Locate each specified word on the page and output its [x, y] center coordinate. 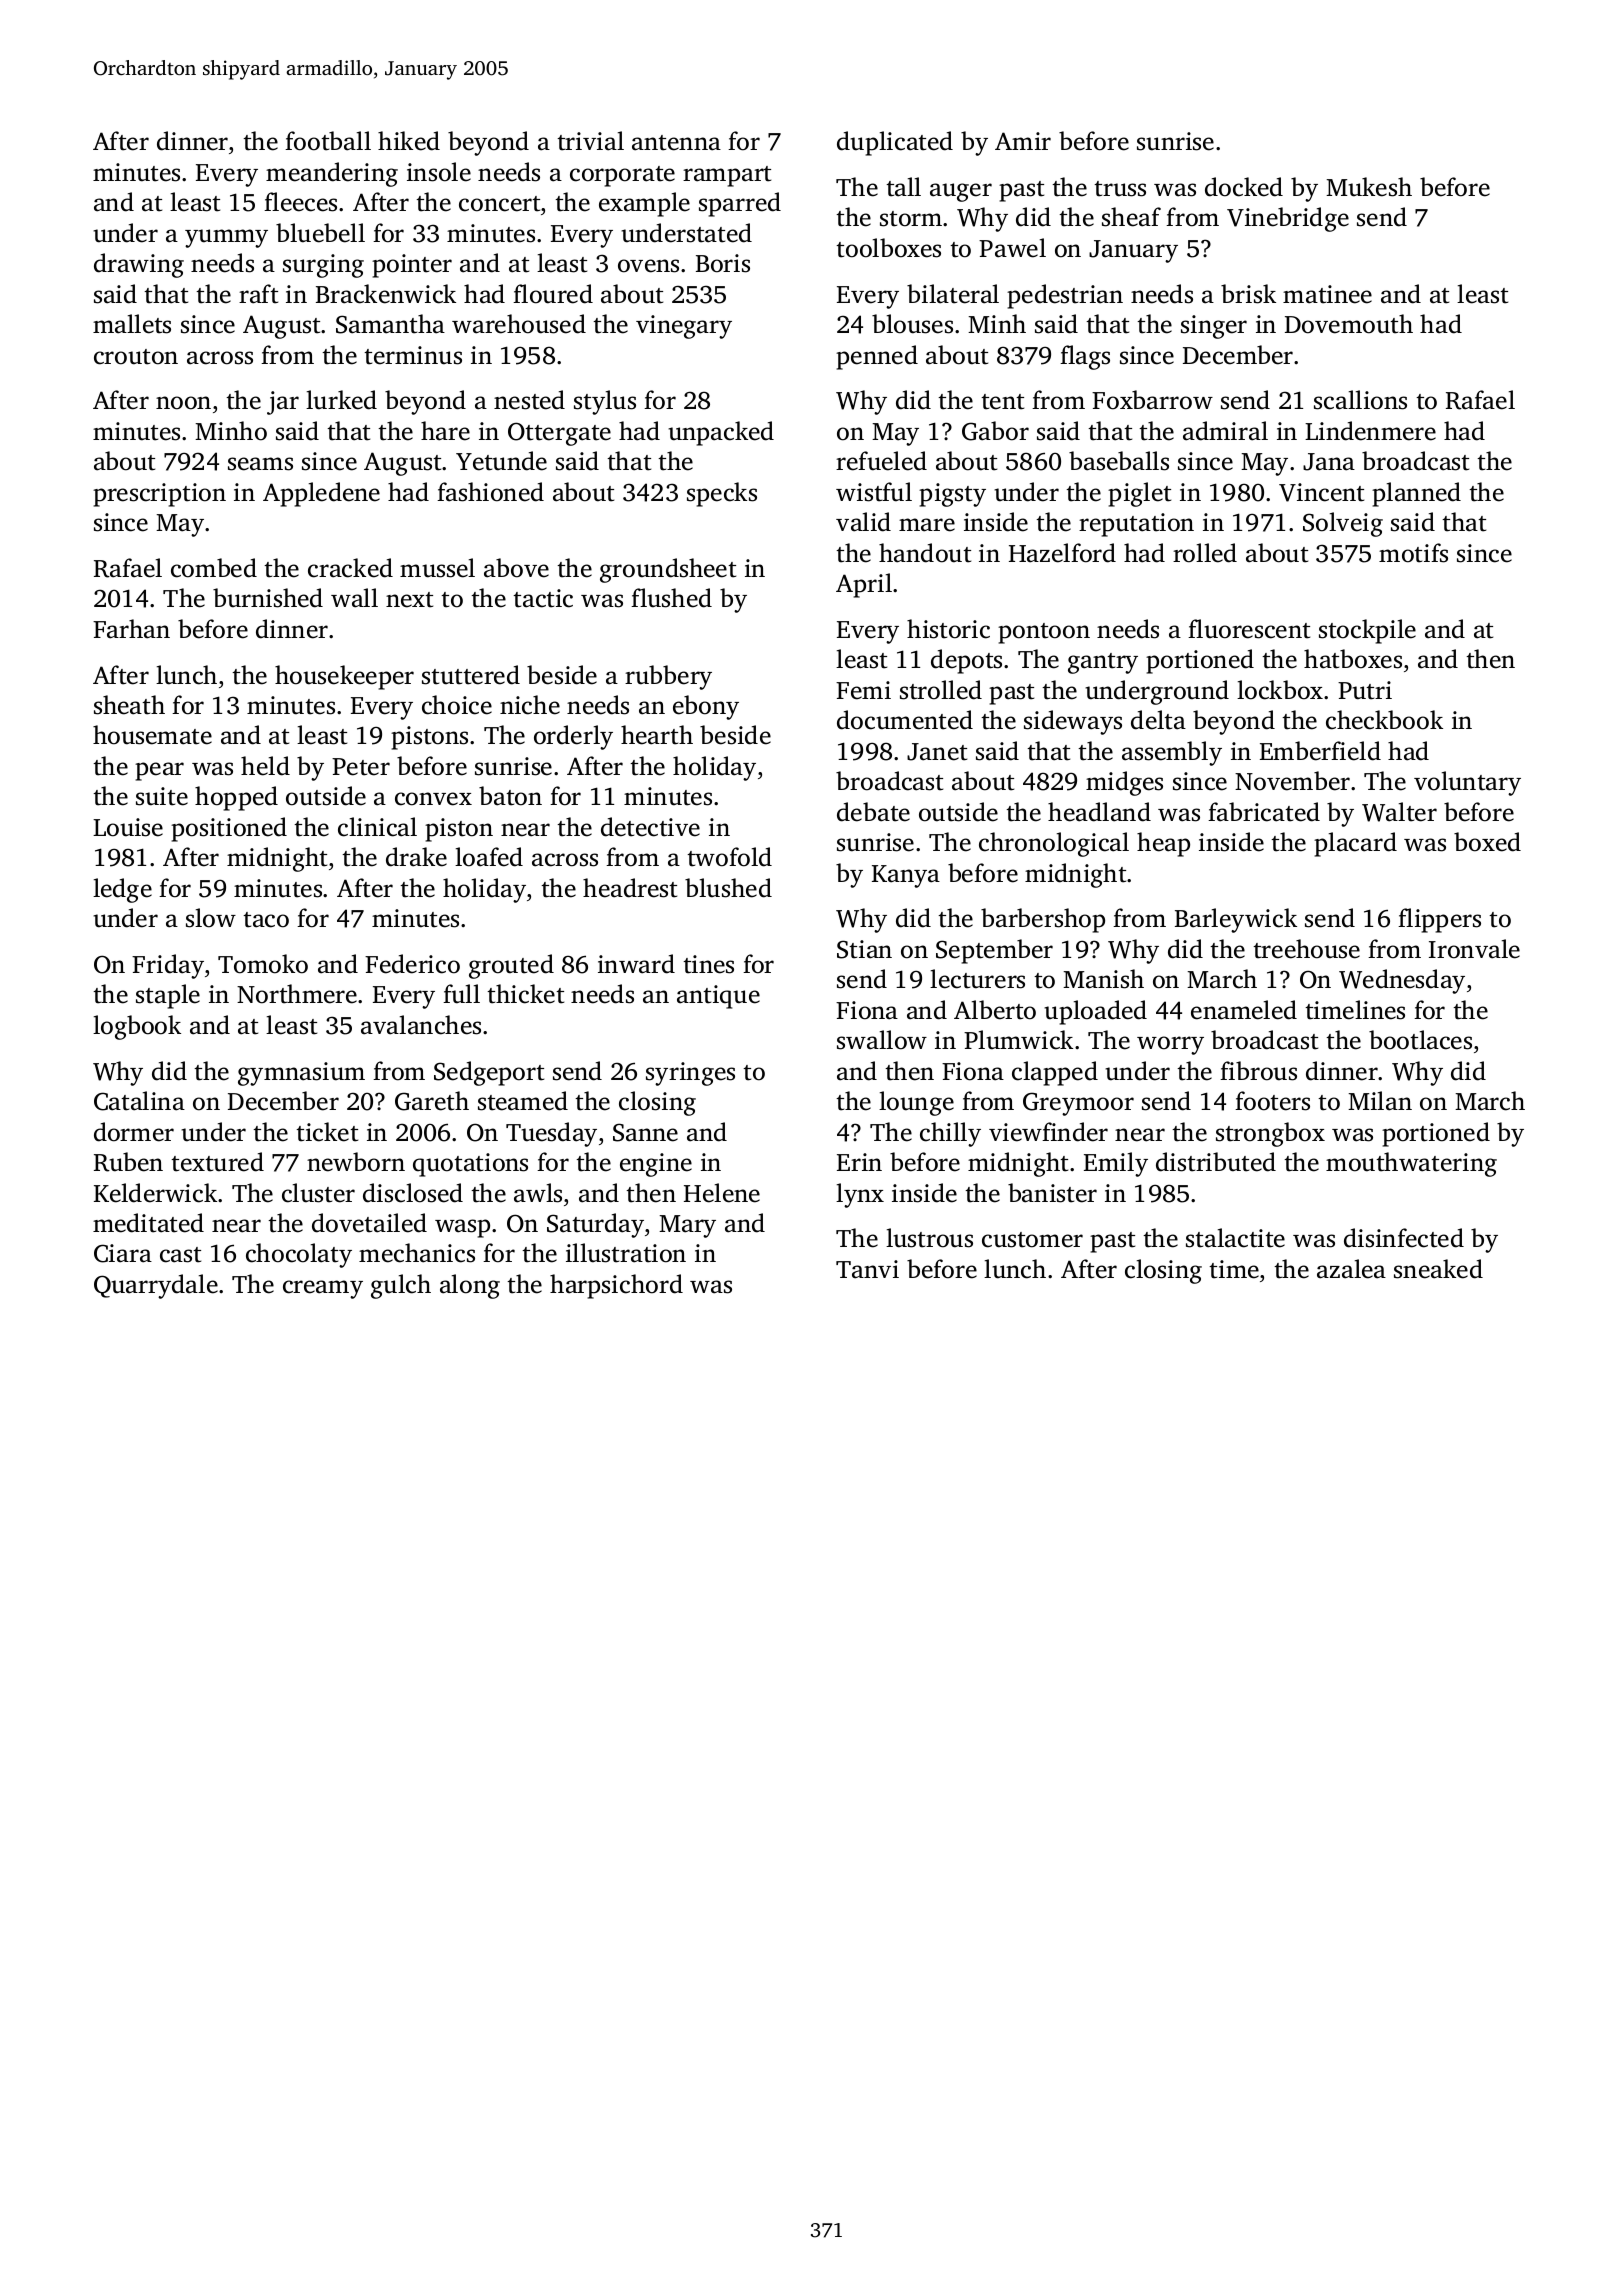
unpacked [721, 433]
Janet [937, 752]
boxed [1487, 842]
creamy [323, 1289]
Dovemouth [1349, 324]
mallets [132, 324]
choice [457, 705]
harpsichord [616, 1286]
